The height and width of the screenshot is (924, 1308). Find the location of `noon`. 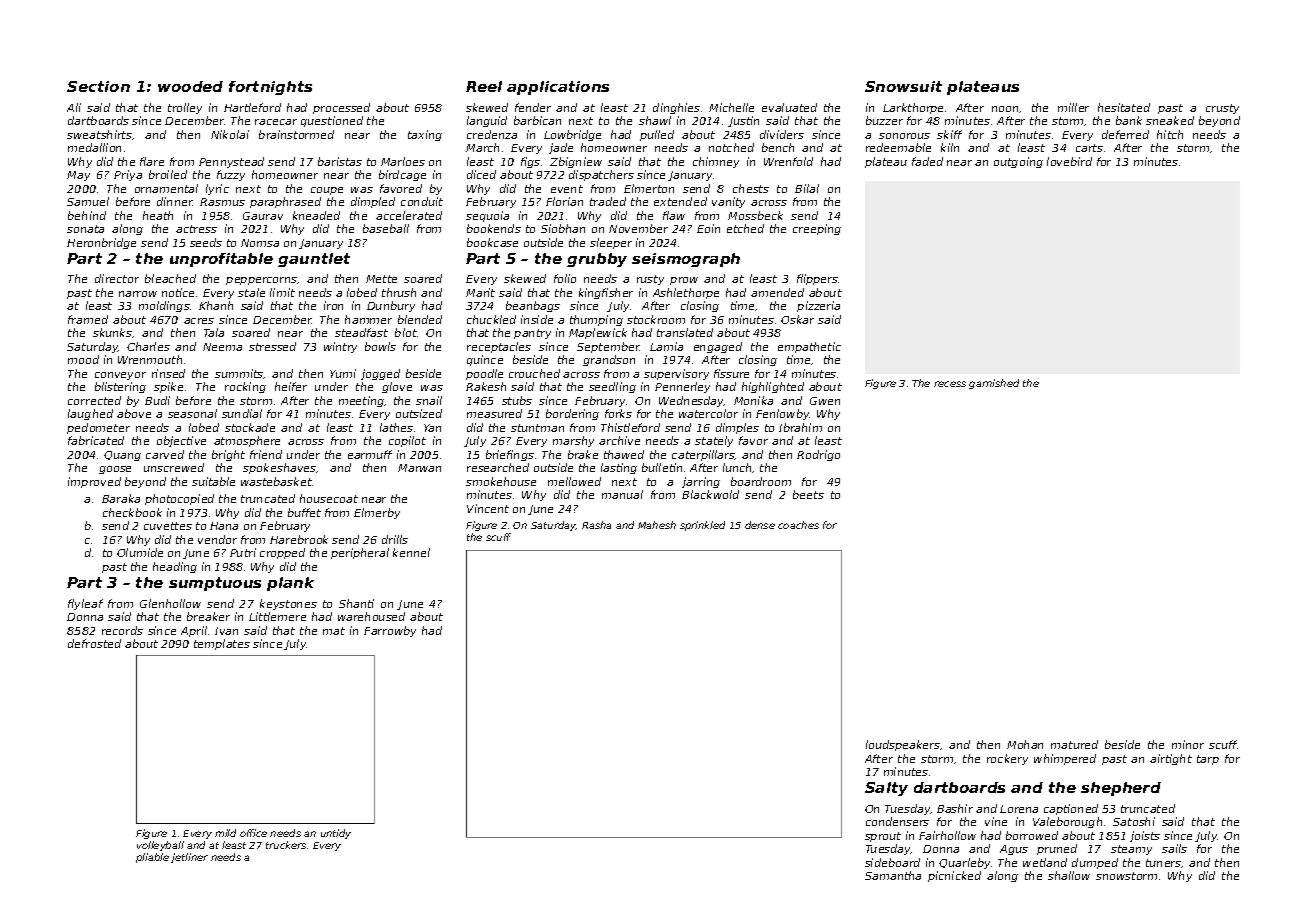

noon is located at coordinates (1005, 109).
